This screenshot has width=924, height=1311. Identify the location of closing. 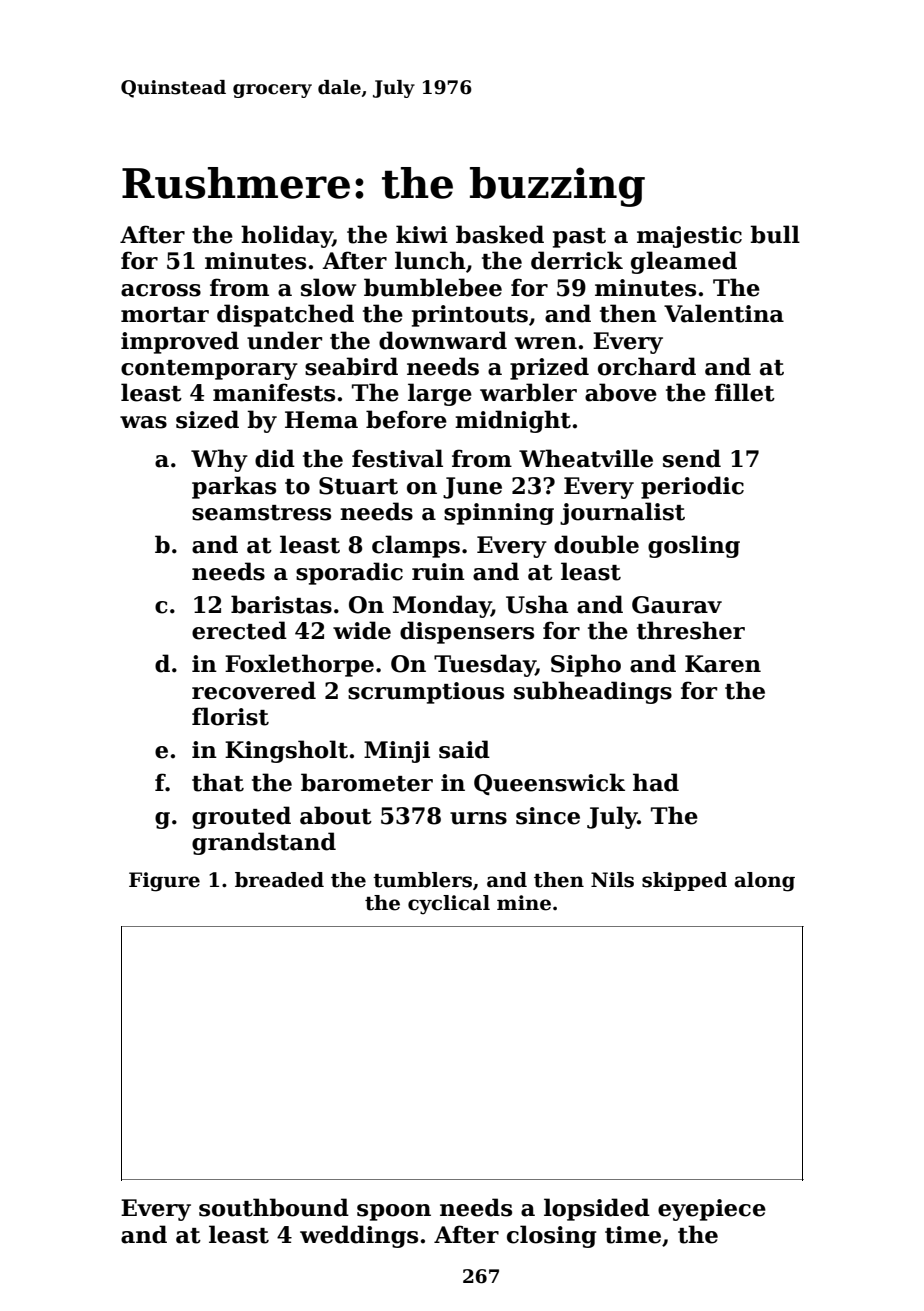
(552, 1236).
